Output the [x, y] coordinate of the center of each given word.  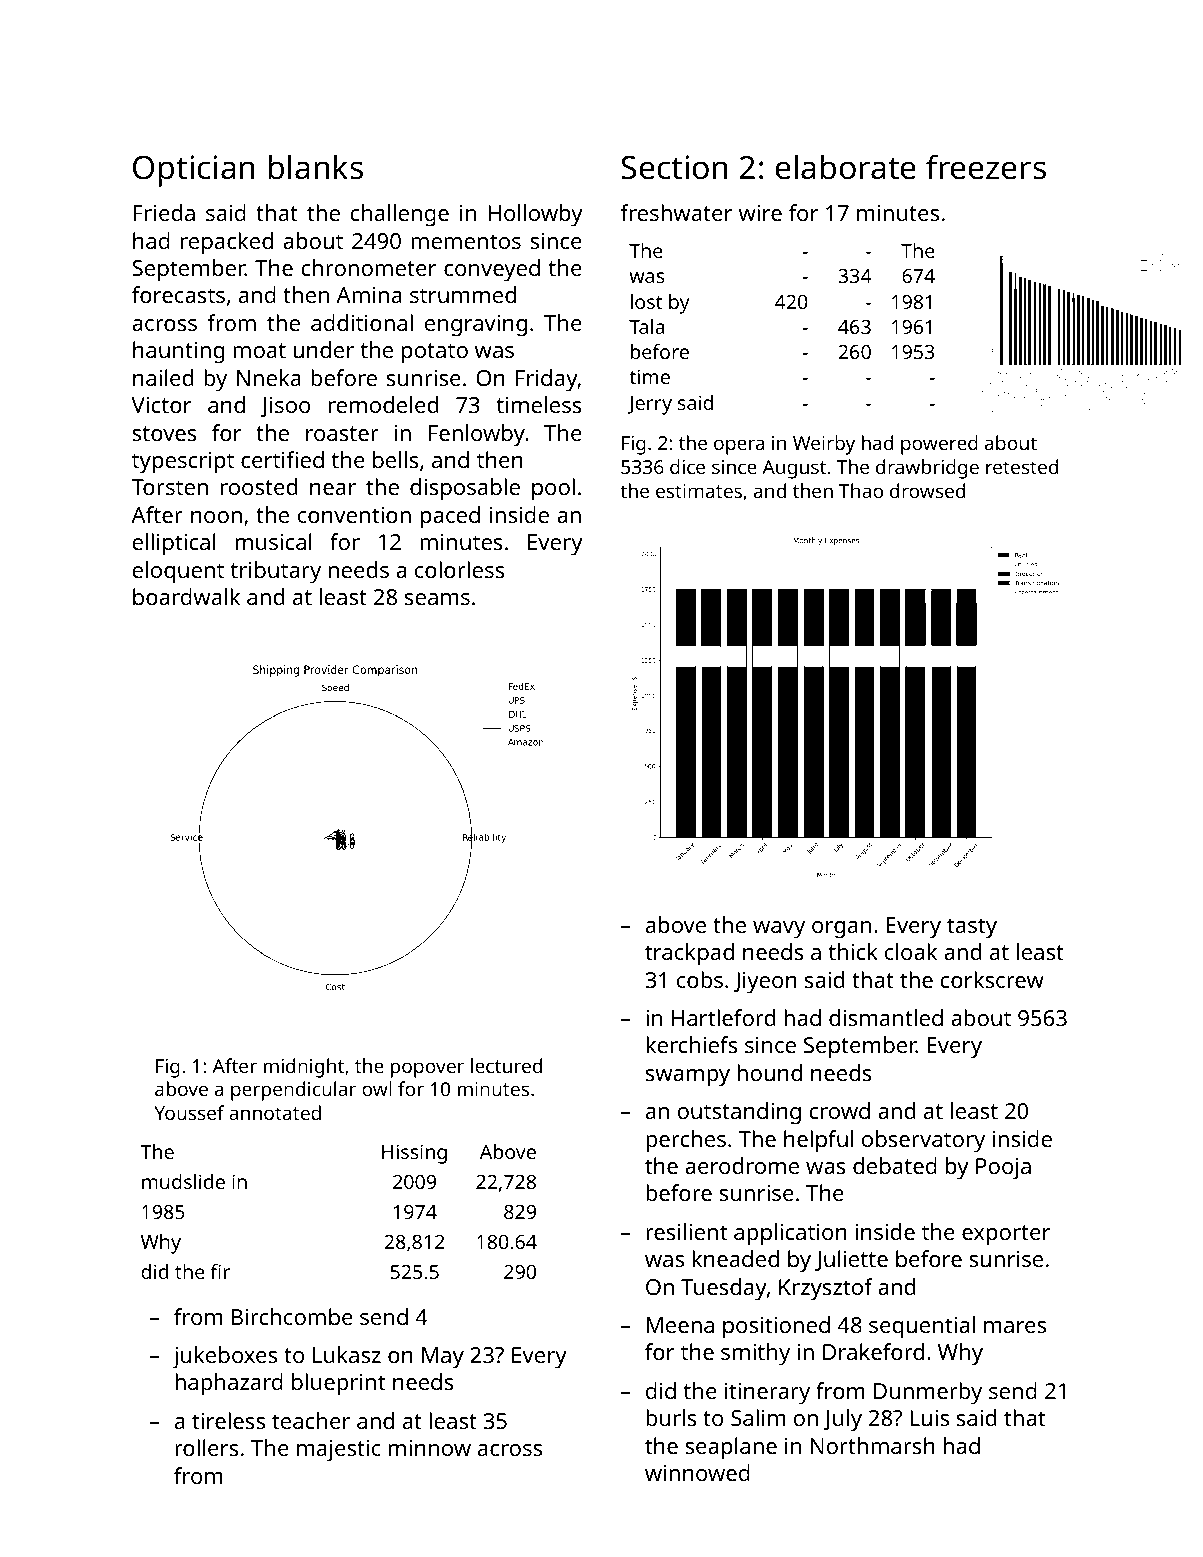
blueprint [338, 1384]
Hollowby [535, 215]
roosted [259, 486]
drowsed [927, 490]
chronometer [368, 267]
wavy [779, 930]
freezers [986, 167]
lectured [506, 1065]
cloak [911, 951]
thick [853, 951]
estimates [699, 491]
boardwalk [186, 596]
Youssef [189, 1112]
